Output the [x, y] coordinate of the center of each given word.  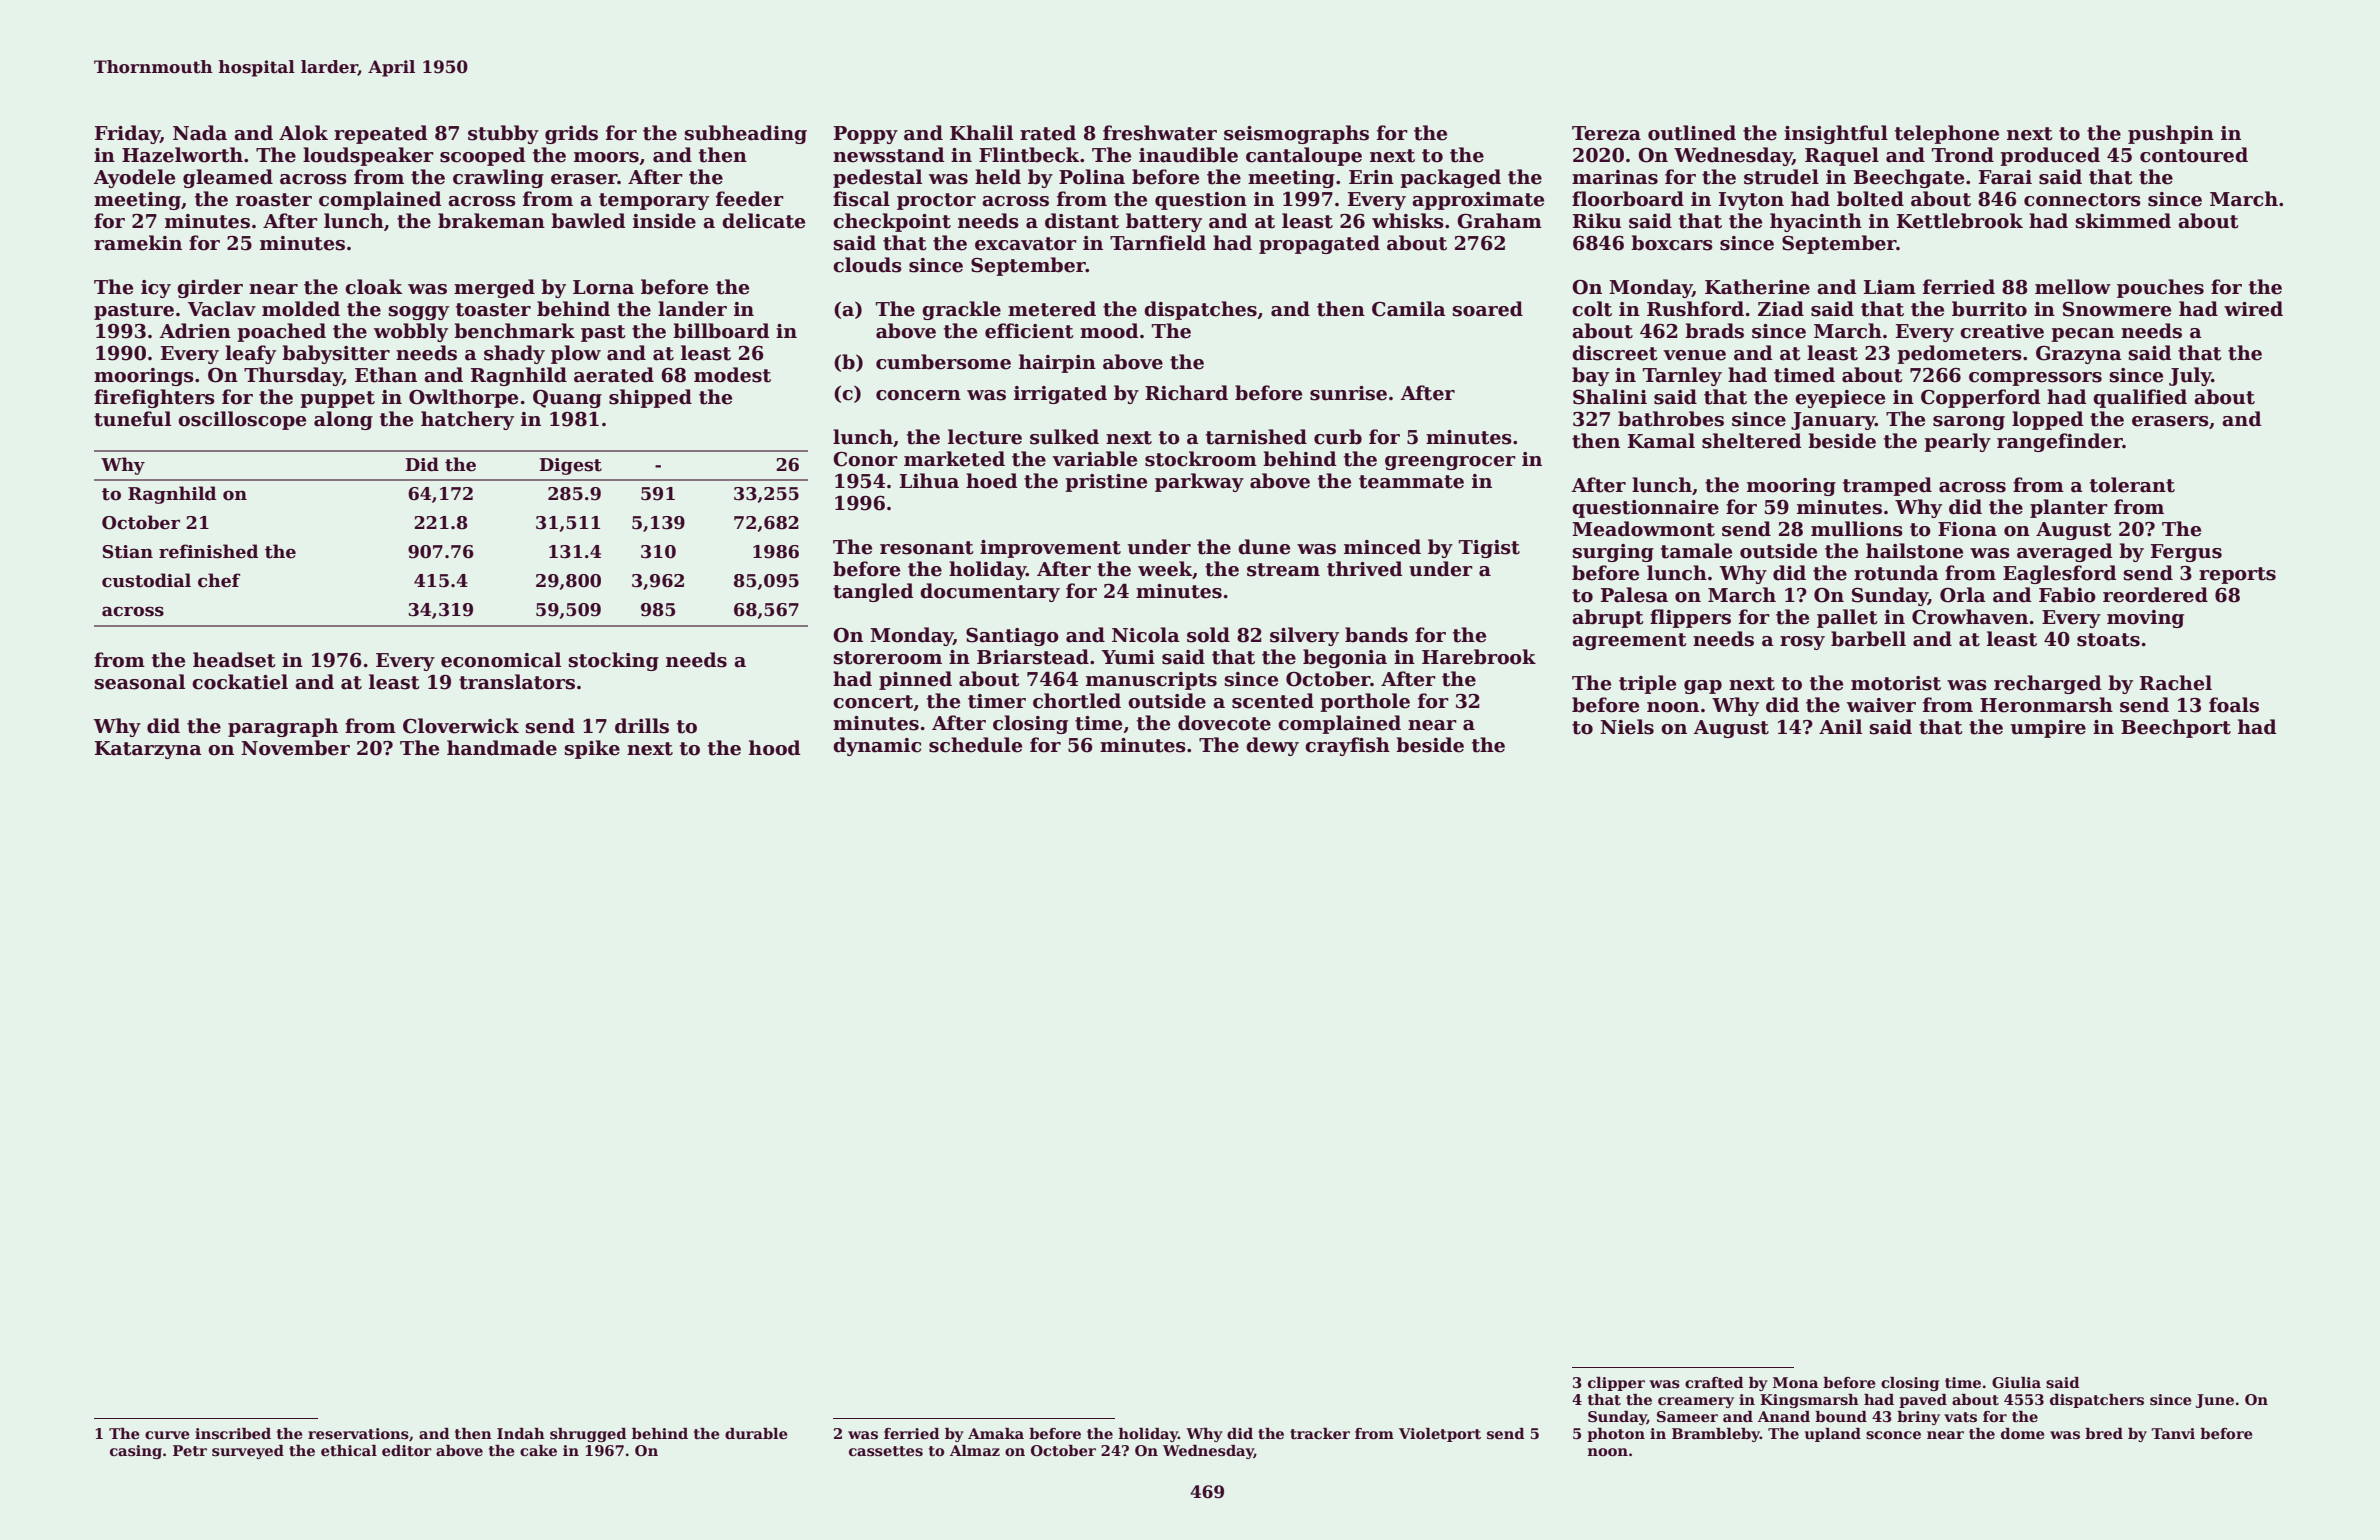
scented [1273, 701]
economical [501, 660]
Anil [1840, 726]
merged [494, 288]
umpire [2048, 729]
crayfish [1347, 746]
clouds [867, 265]
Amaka [996, 1433]
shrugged [588, 1435]
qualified [2140, 398]
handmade [502, 748]
